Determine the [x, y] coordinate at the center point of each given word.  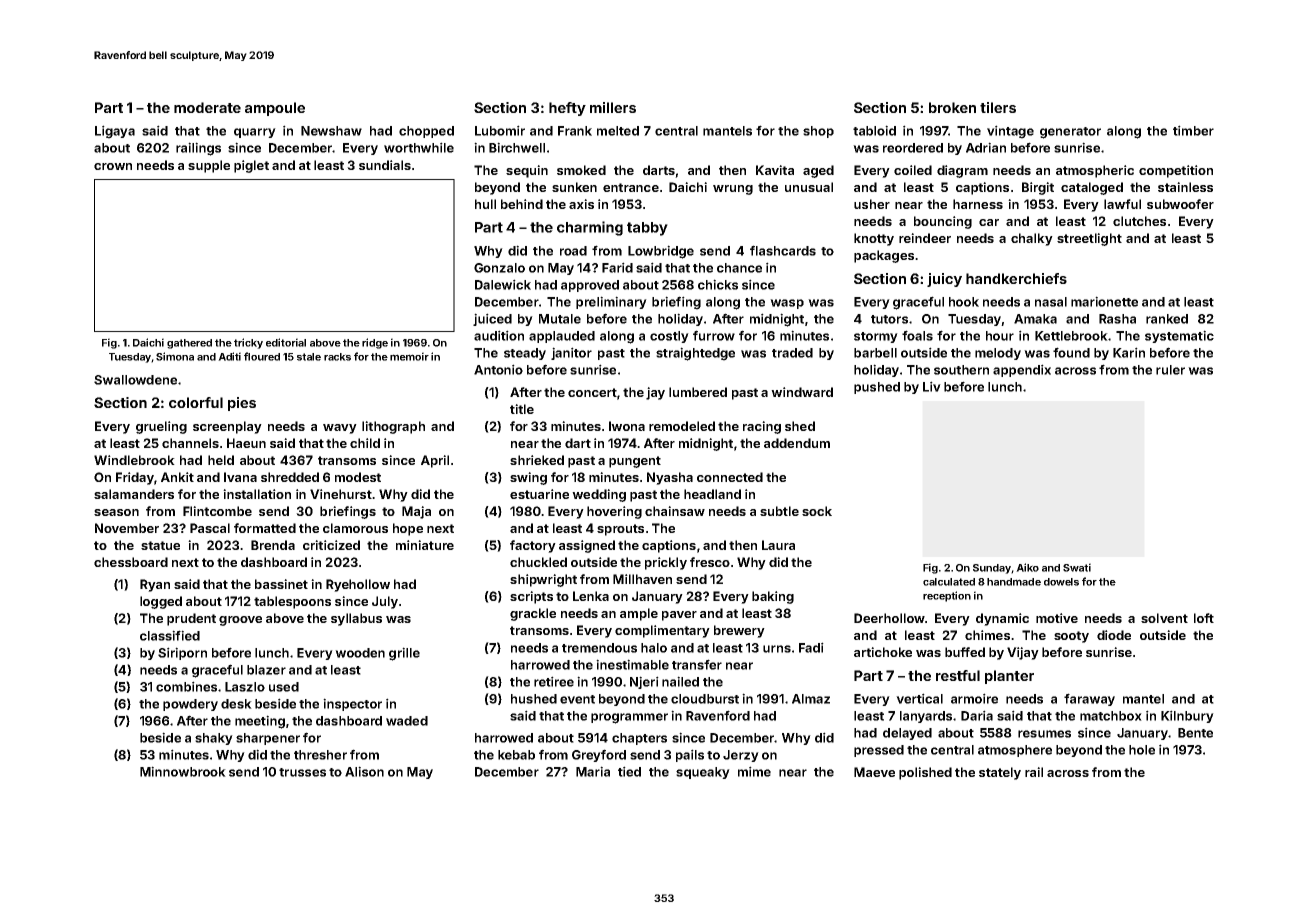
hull [485, 204]
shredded [290, 477]
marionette [1104, 301]
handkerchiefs [1016, 278]
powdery [190, 705]
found [1071, 352]
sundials [385, 165]
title [522, 409]
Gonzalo [499, 268]
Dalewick [503, 284]
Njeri [644, 682]
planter [1009, 677]
